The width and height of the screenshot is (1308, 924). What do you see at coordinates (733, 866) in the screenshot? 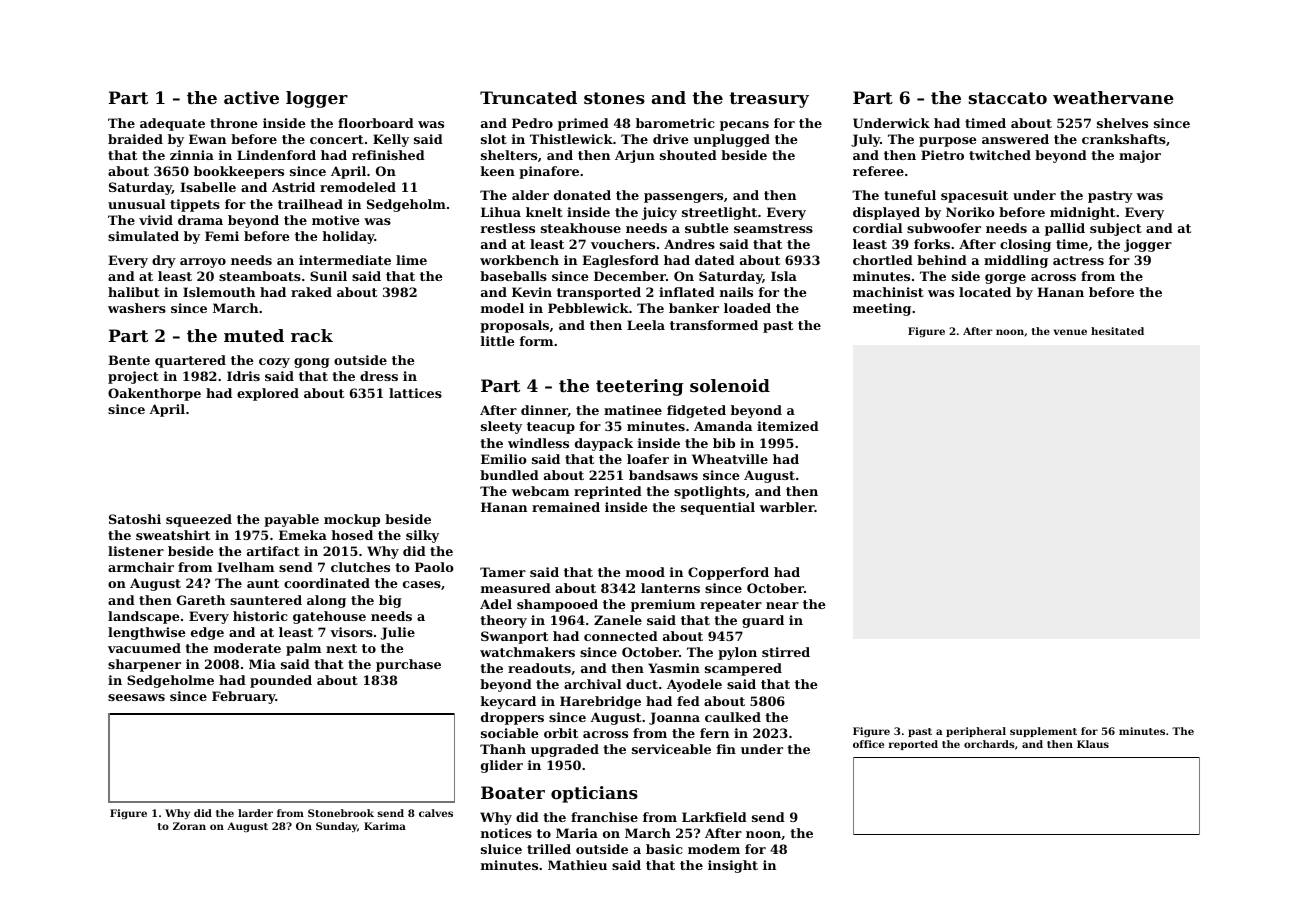
I see `insight` at bounding box center [733, 866].
